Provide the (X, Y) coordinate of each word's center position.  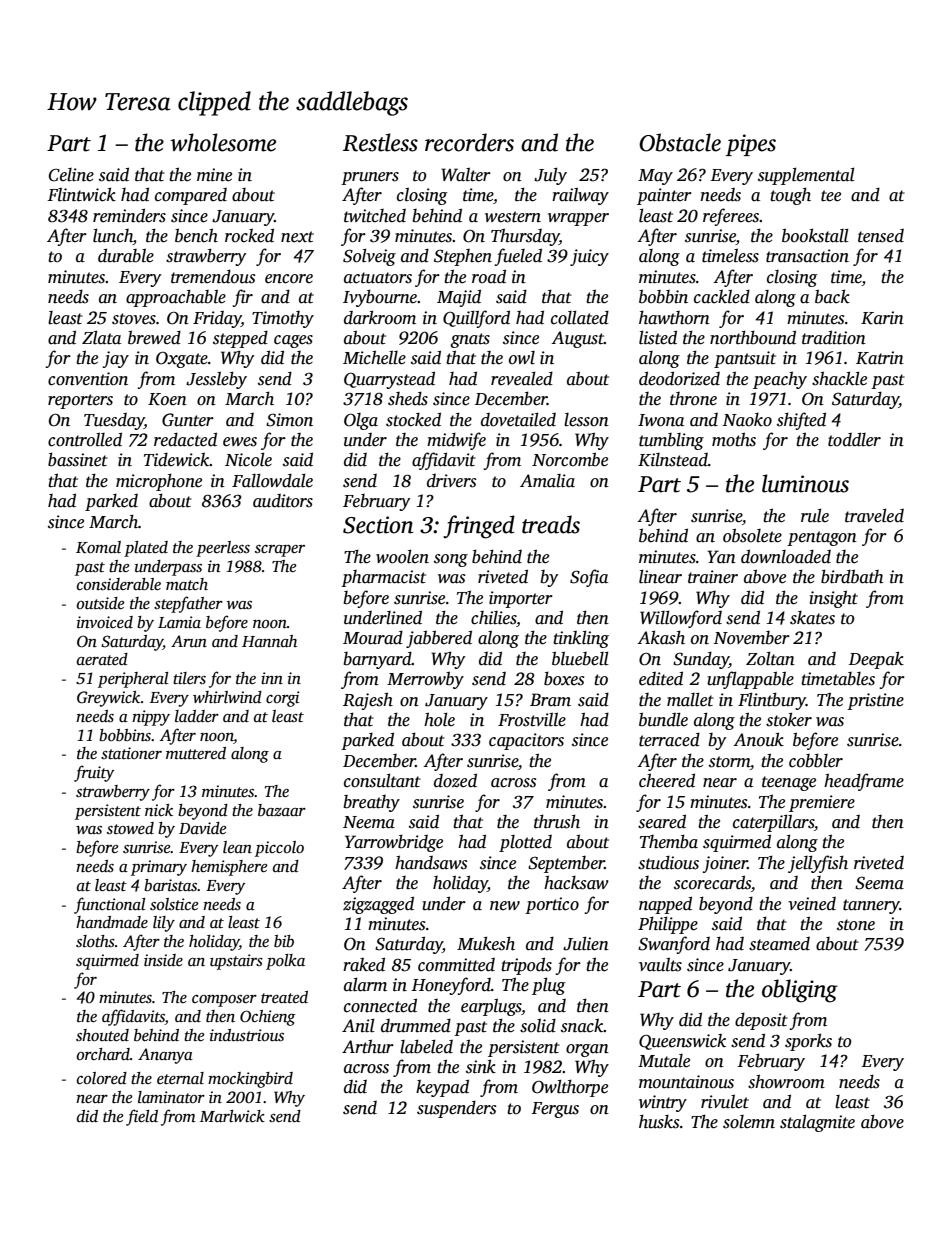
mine (214, 175)
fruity (94, 773)
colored (102, 1078)
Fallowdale (272, 480)
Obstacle (680, 142)
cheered (667, 780)
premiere (822, 803)
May (655, 177)
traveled (874, 515)
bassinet (78, 459)
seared (662, 821)
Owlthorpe (570, 1088)
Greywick (109, 699)
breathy (371, 803)
